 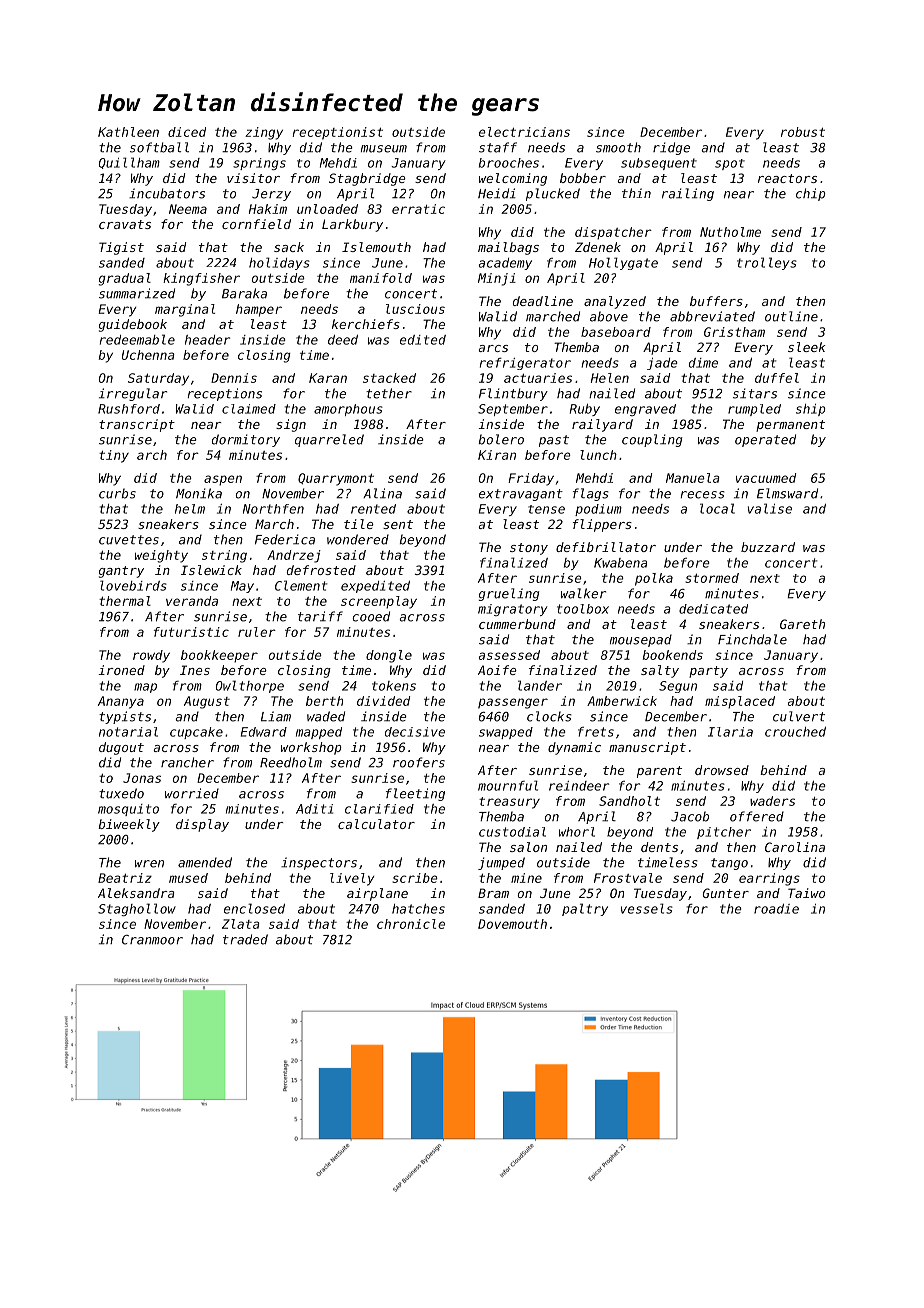 I want to click on deed, so click(x=343, y=340).
